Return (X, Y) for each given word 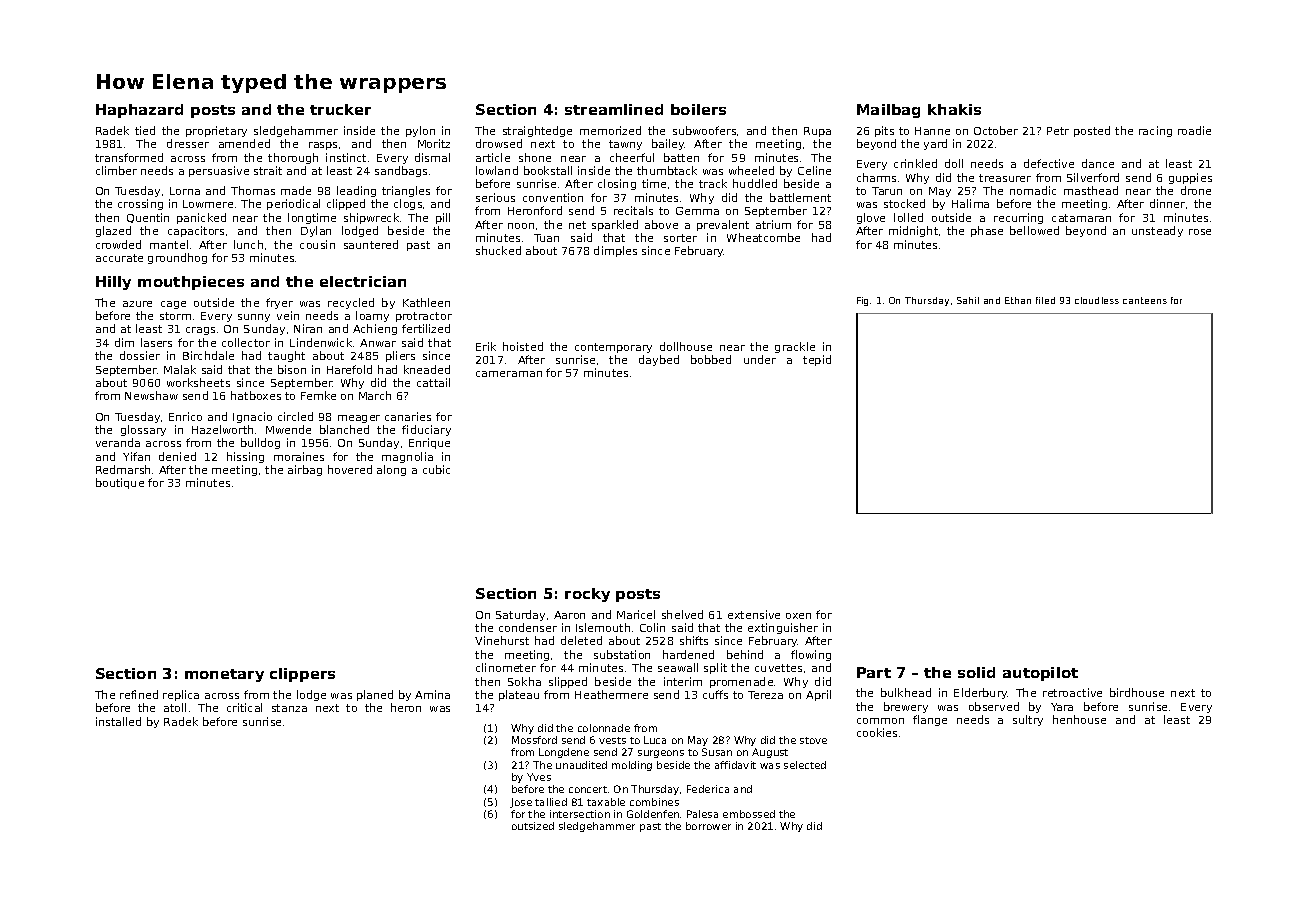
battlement (800, 197)
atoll (175, 707)
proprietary (216, 131)
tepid (817, 360)
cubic (436, 469)
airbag (305, 470)
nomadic (1033, 190)
